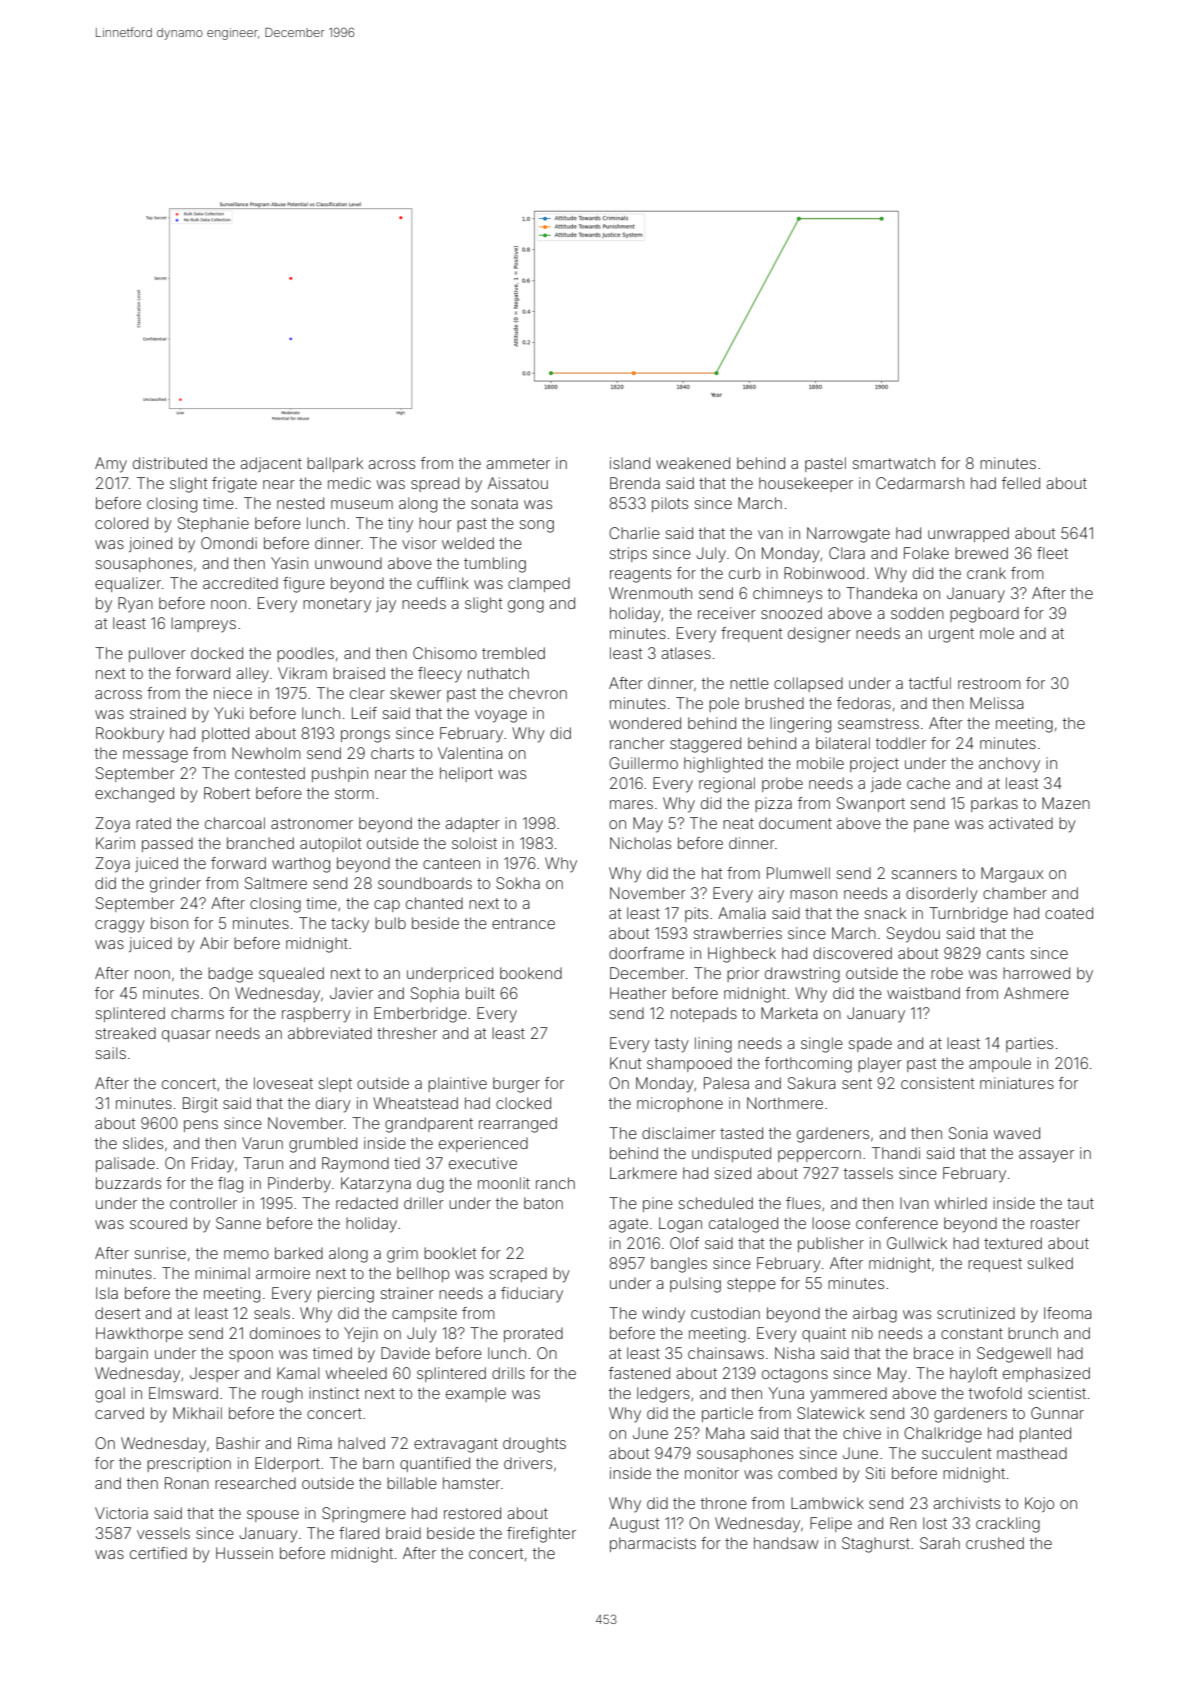 This document has width=1190, height=1683. Describe the element at coordinates (643, 763) in the document. I see `Guillermo` at that location.
